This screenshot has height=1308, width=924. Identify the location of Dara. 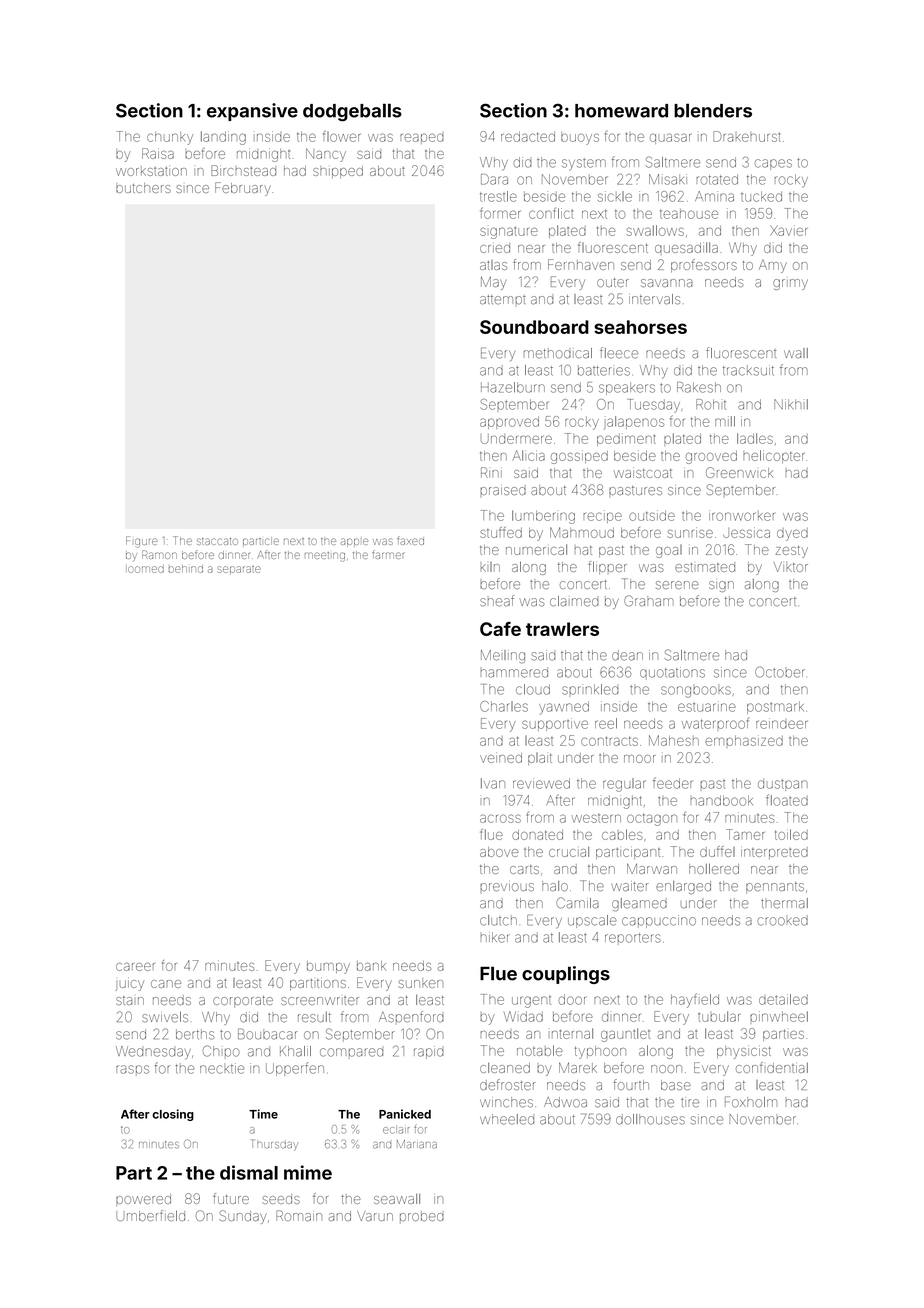
(494, 179).
